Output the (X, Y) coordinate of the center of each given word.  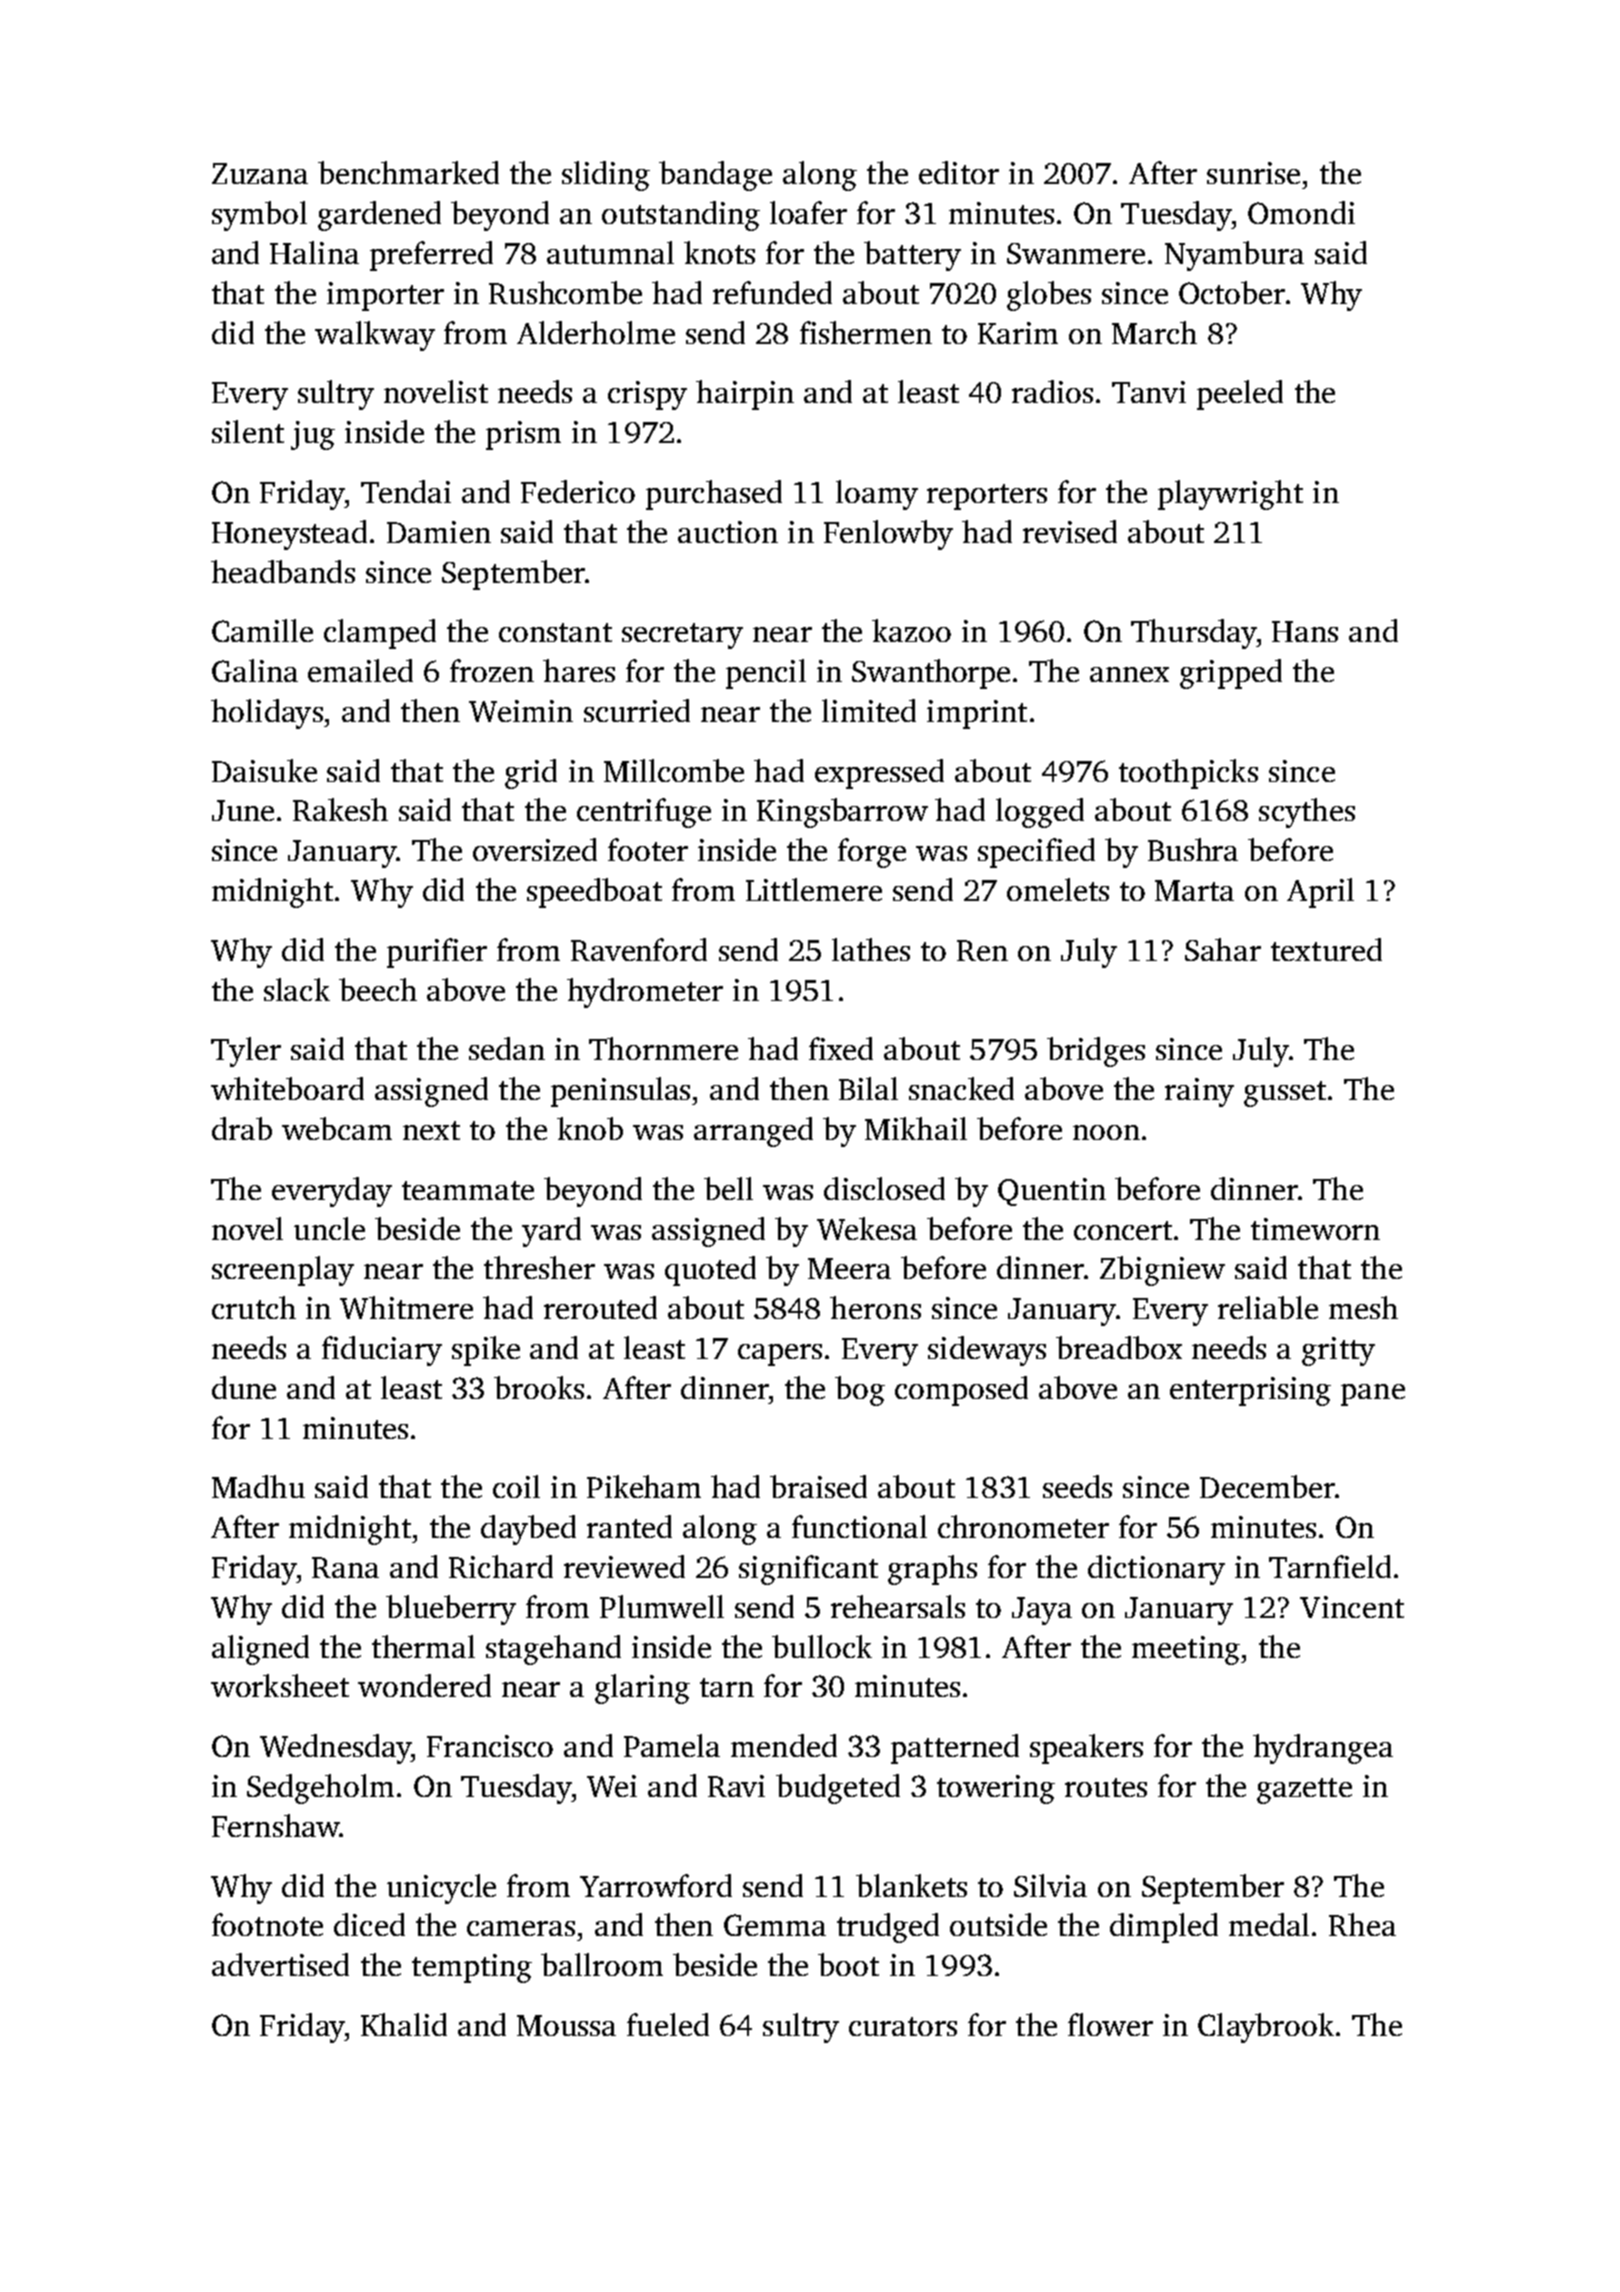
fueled (668, 2024)
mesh (1363, 1307)
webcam (337, 1128)
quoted (710, 1271)
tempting (472, 1968)
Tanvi (1149, 392)
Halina (314, 252)
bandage (715, 176)
